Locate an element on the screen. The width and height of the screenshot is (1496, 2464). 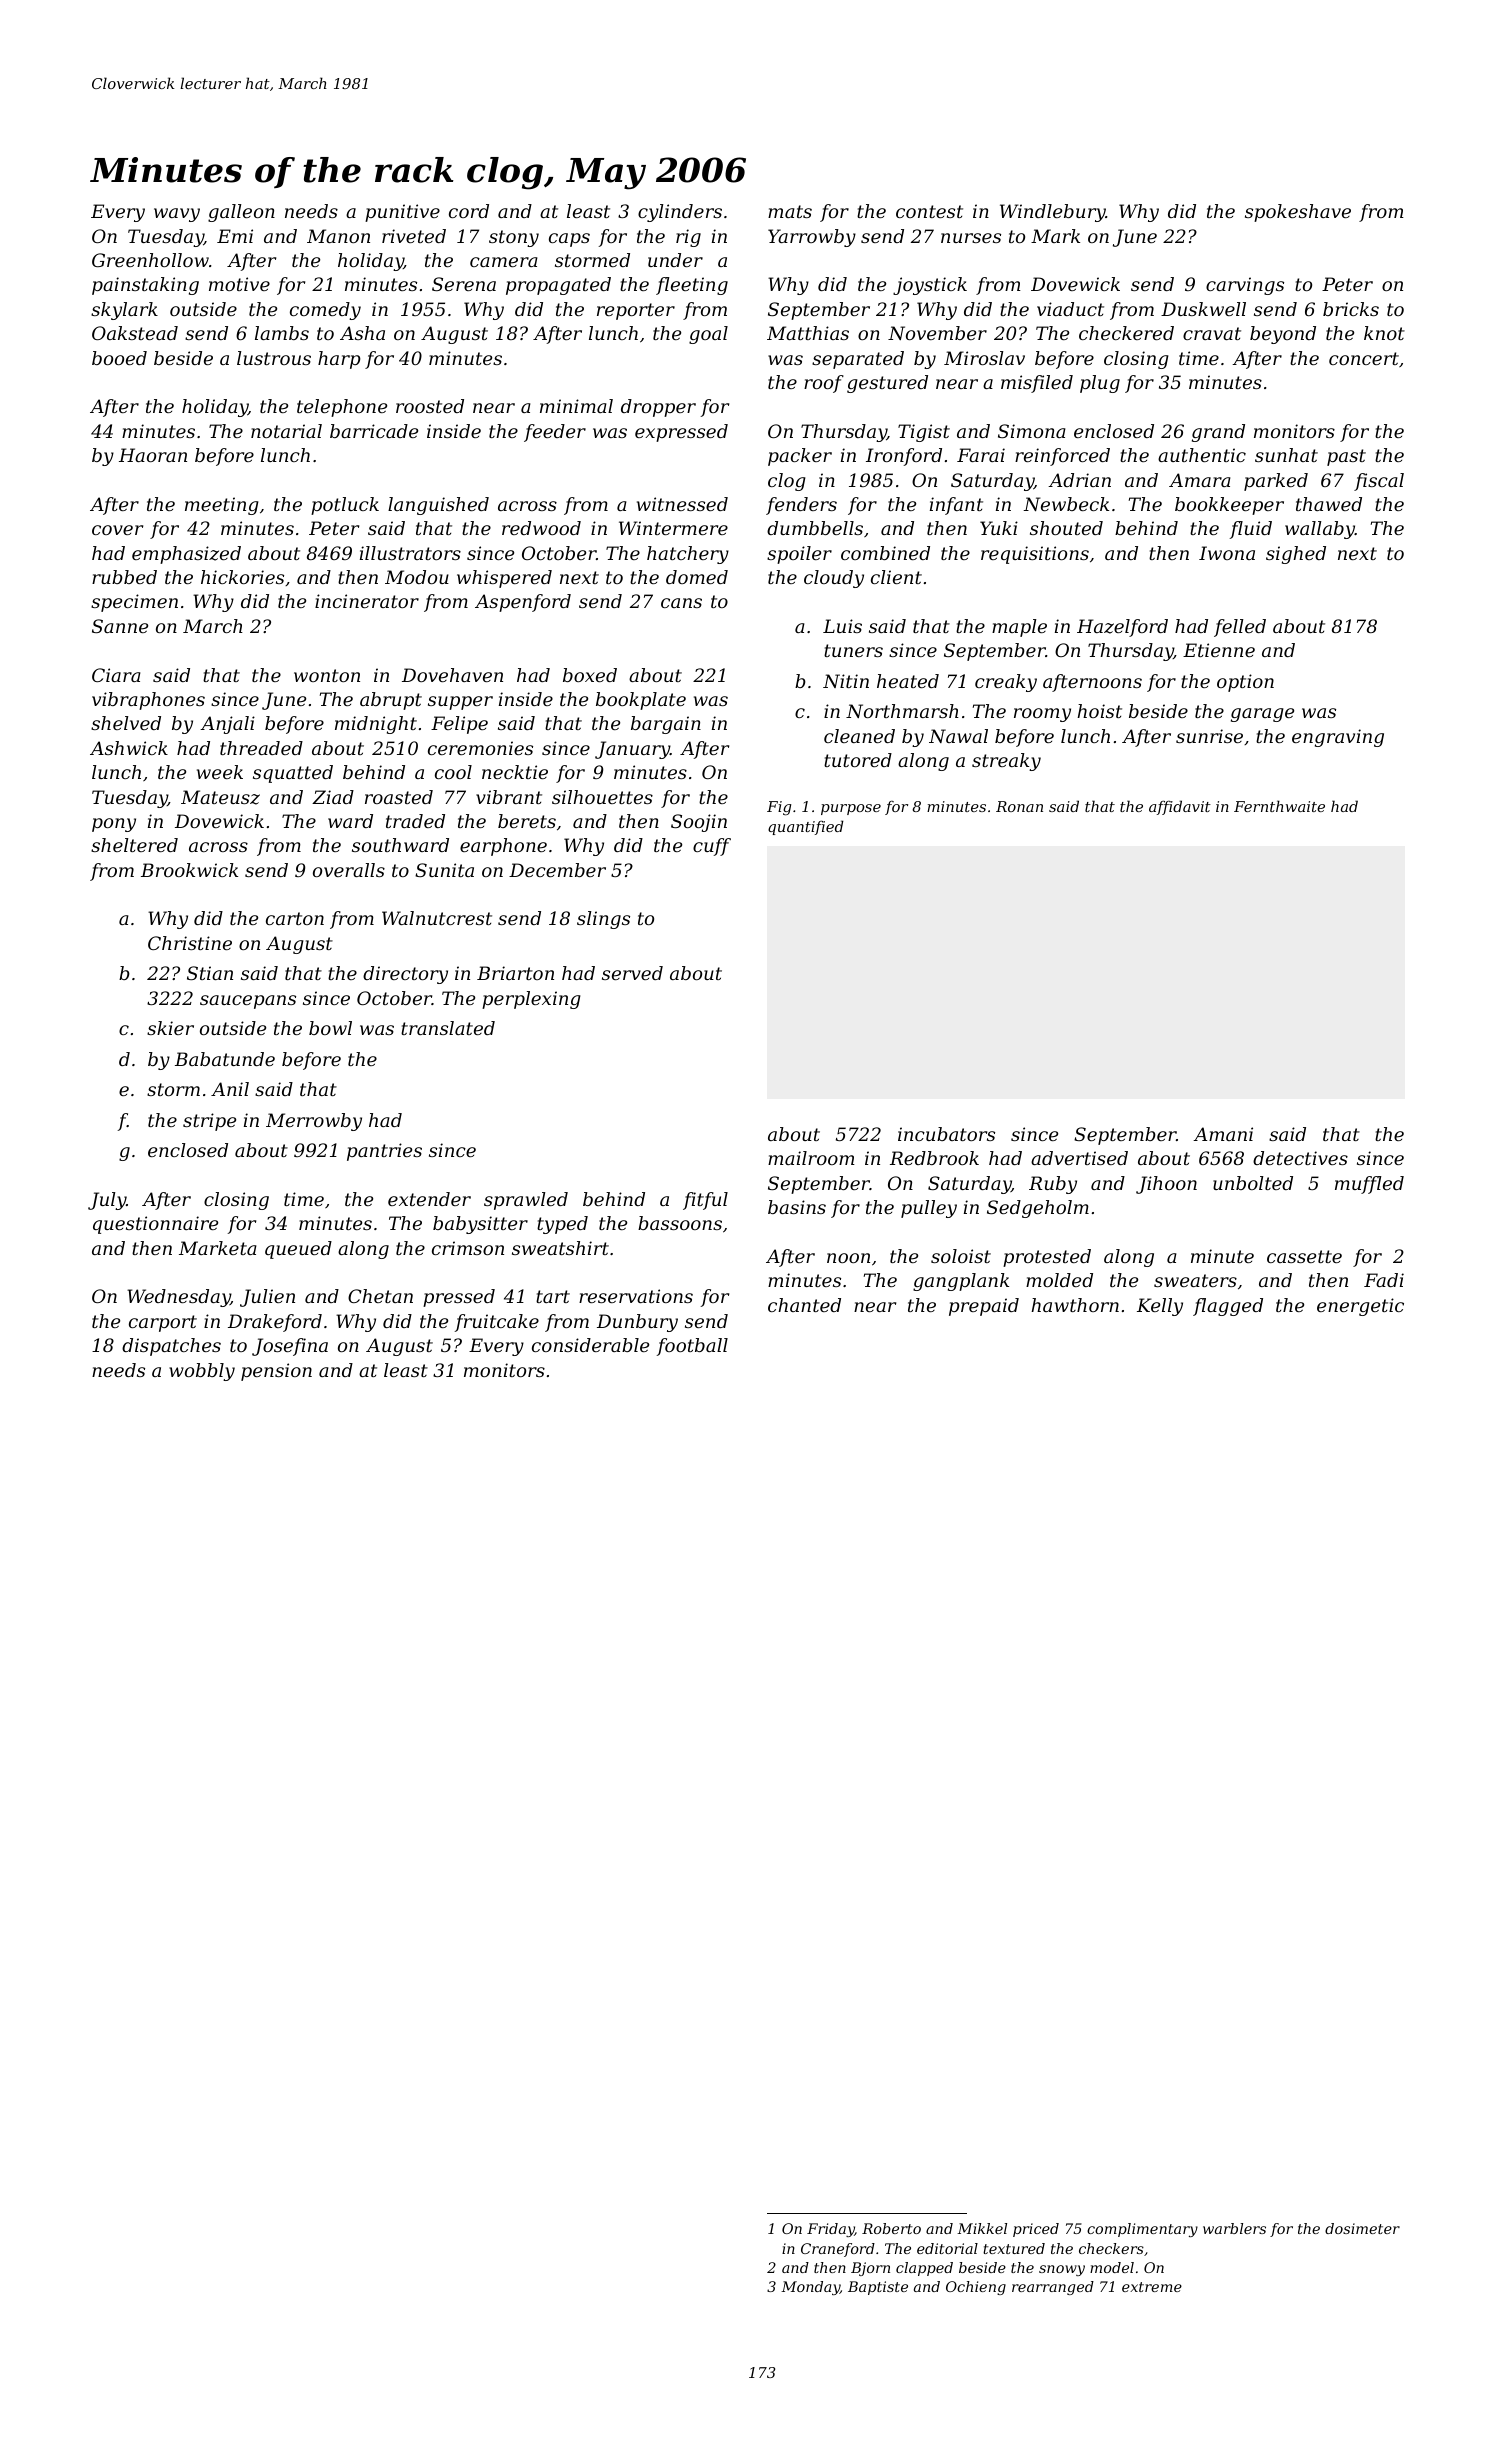
concert is located at coordinates (1364, 358).
